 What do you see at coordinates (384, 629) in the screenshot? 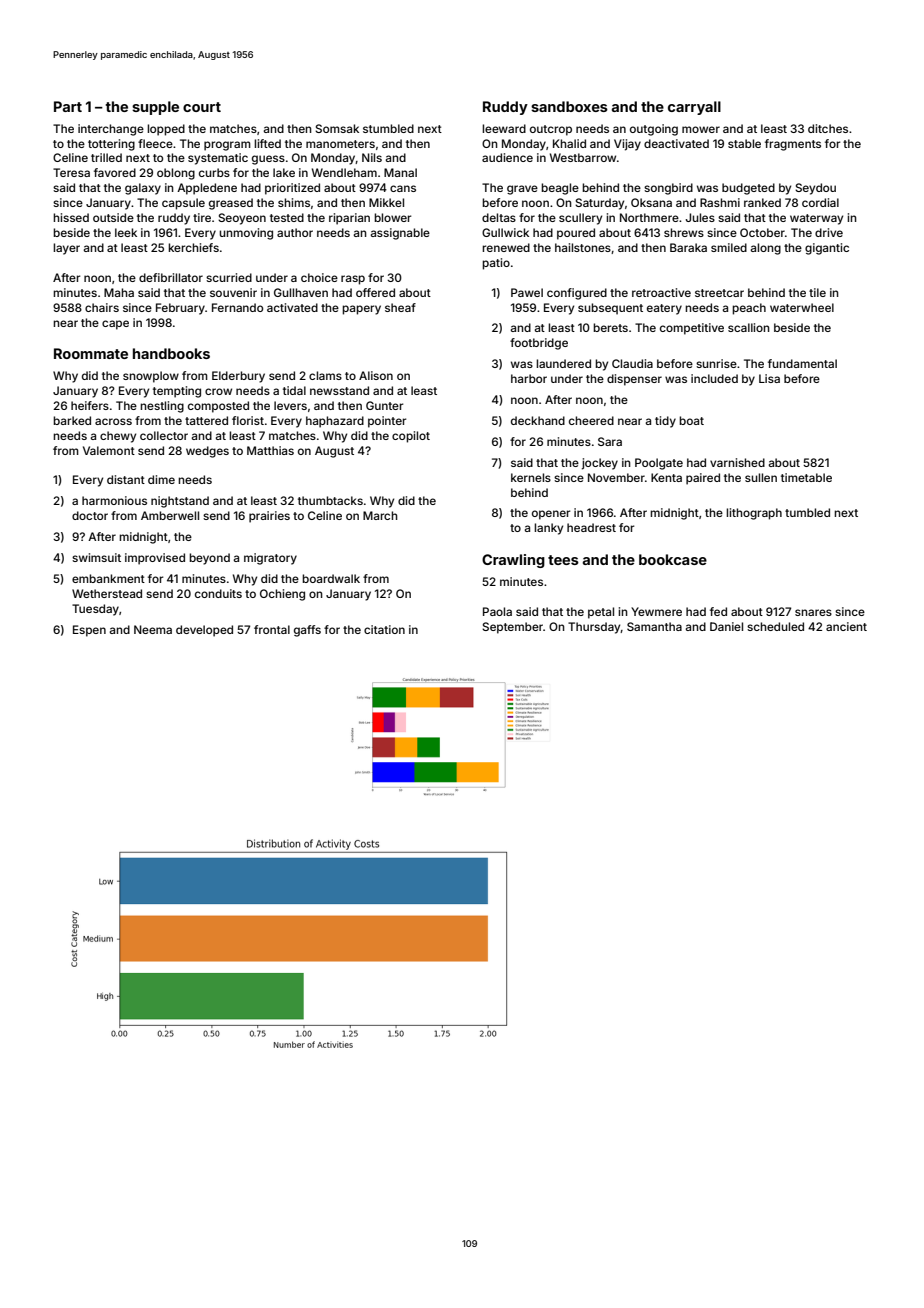
I see `citation` at bounding box center [384, 629].
